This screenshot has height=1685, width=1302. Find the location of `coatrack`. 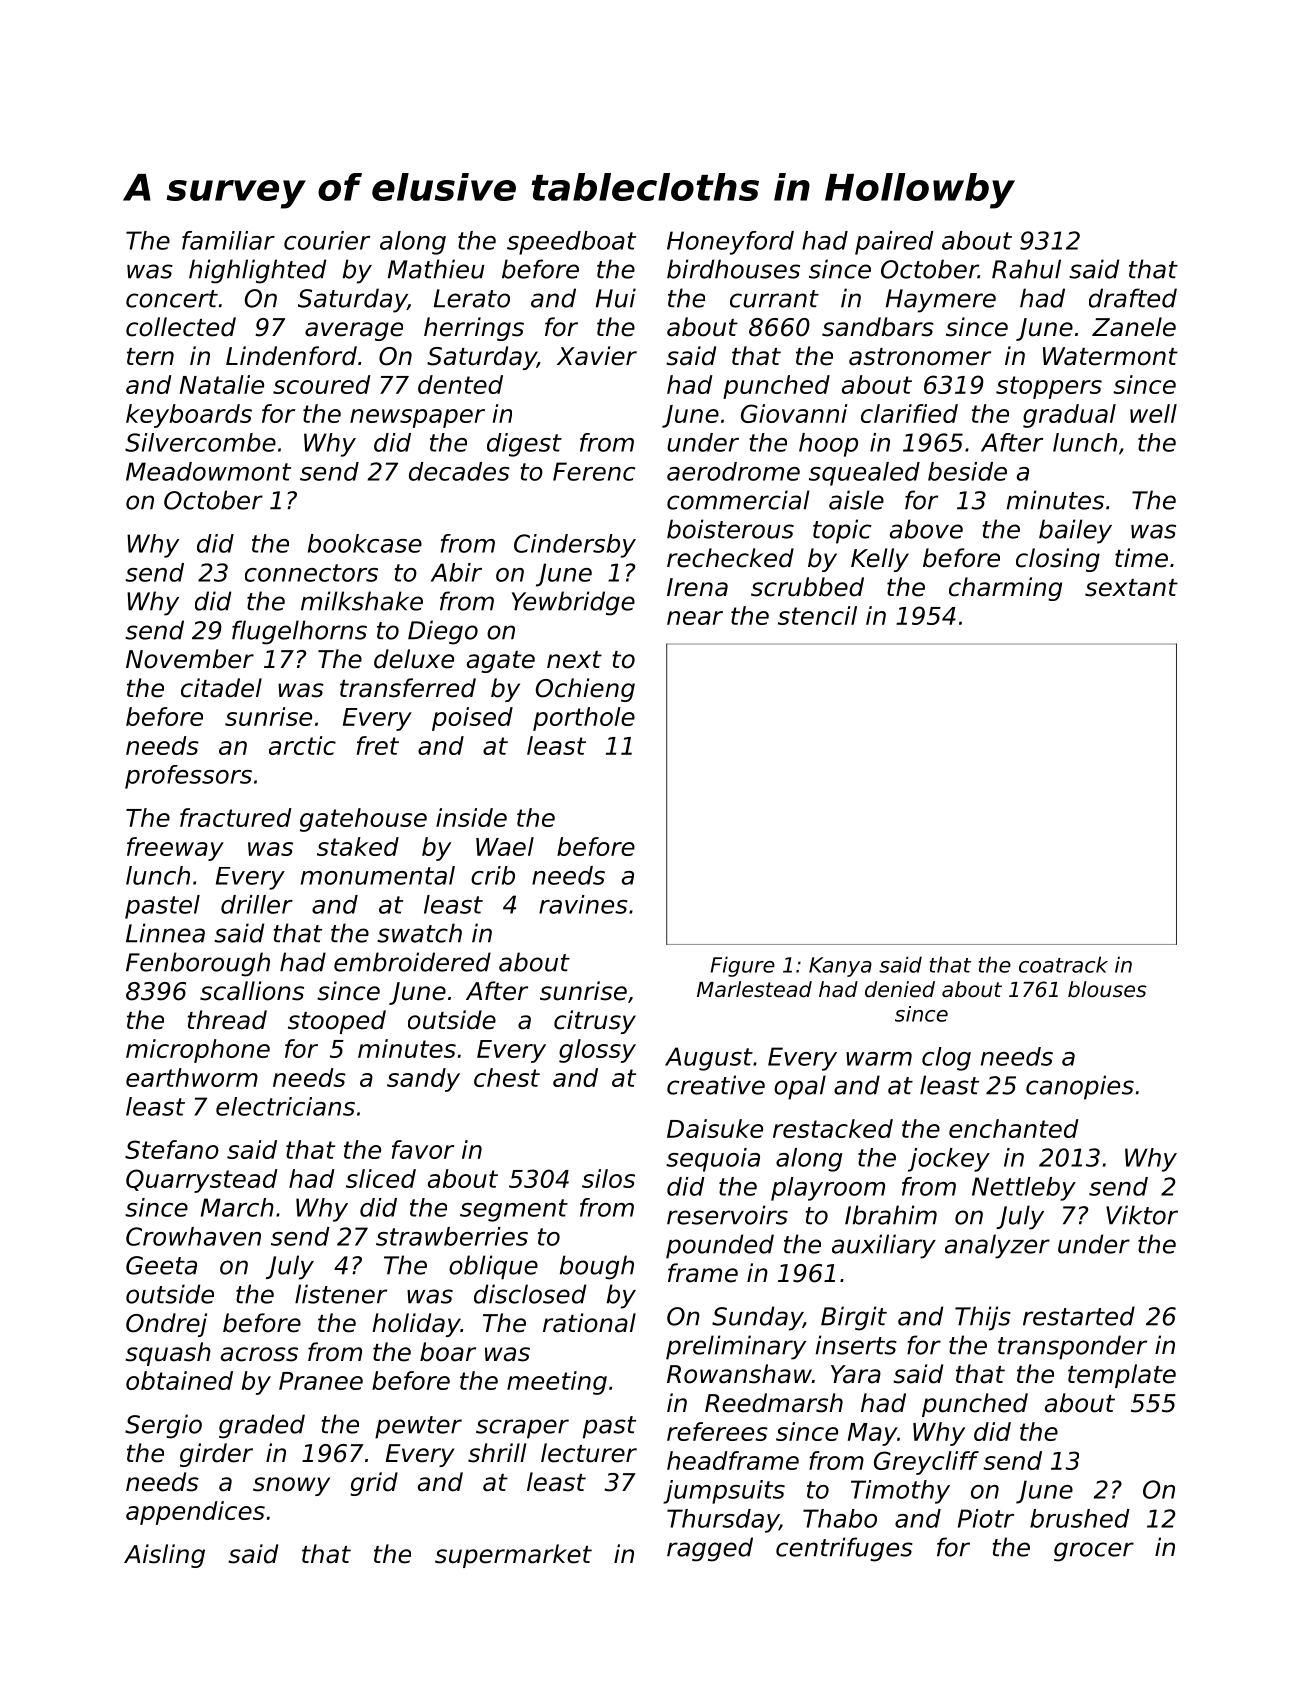

coatrack is located at coordinates (1063, 964).
